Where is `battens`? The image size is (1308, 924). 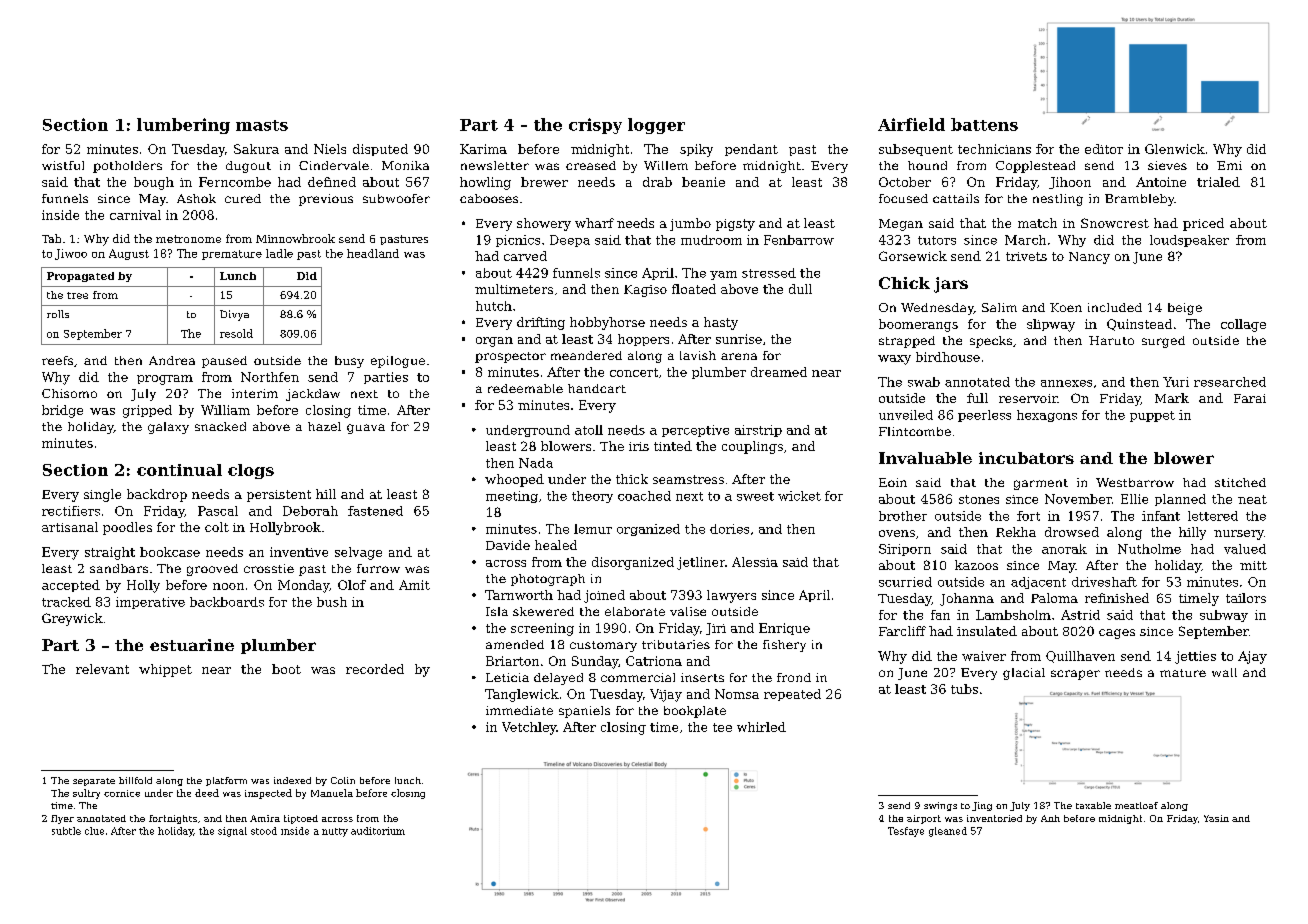
battens is located at coordinates (984, 124).
